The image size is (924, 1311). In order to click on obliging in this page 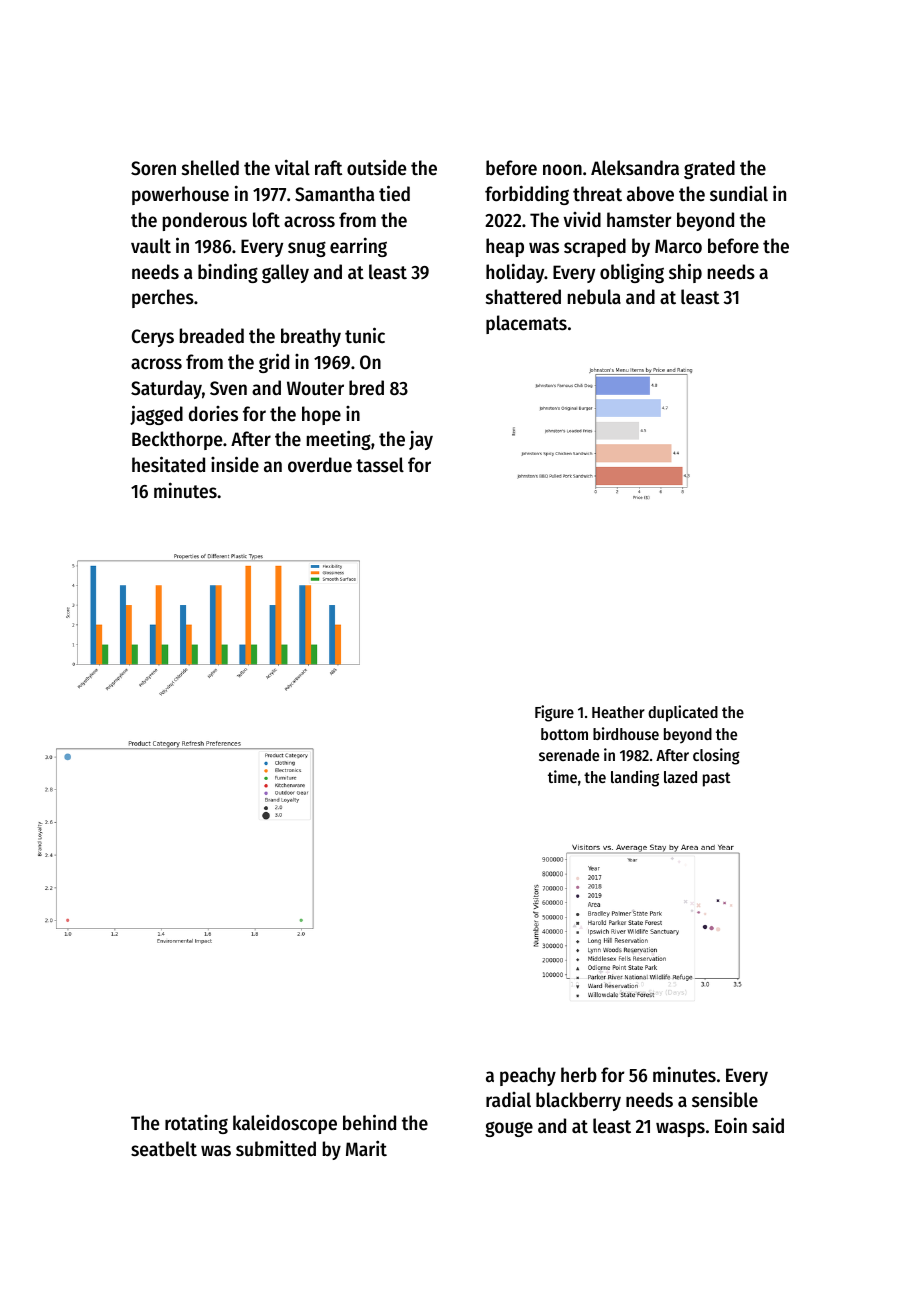, I will do `click(632, 273)`.
